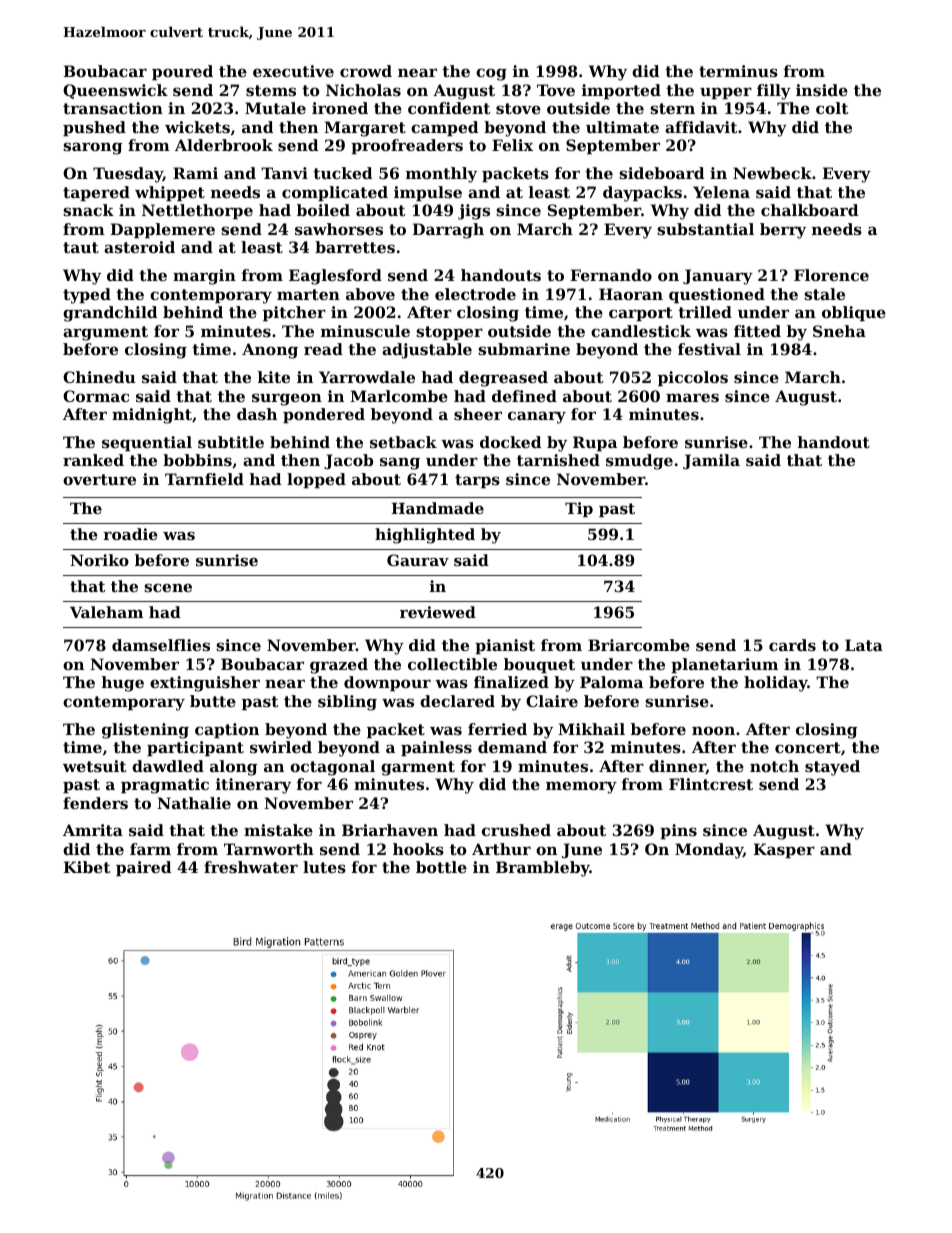  Describe the element at coordinates (425, 536) in the screenshot. I see `highlighted` at that location.
